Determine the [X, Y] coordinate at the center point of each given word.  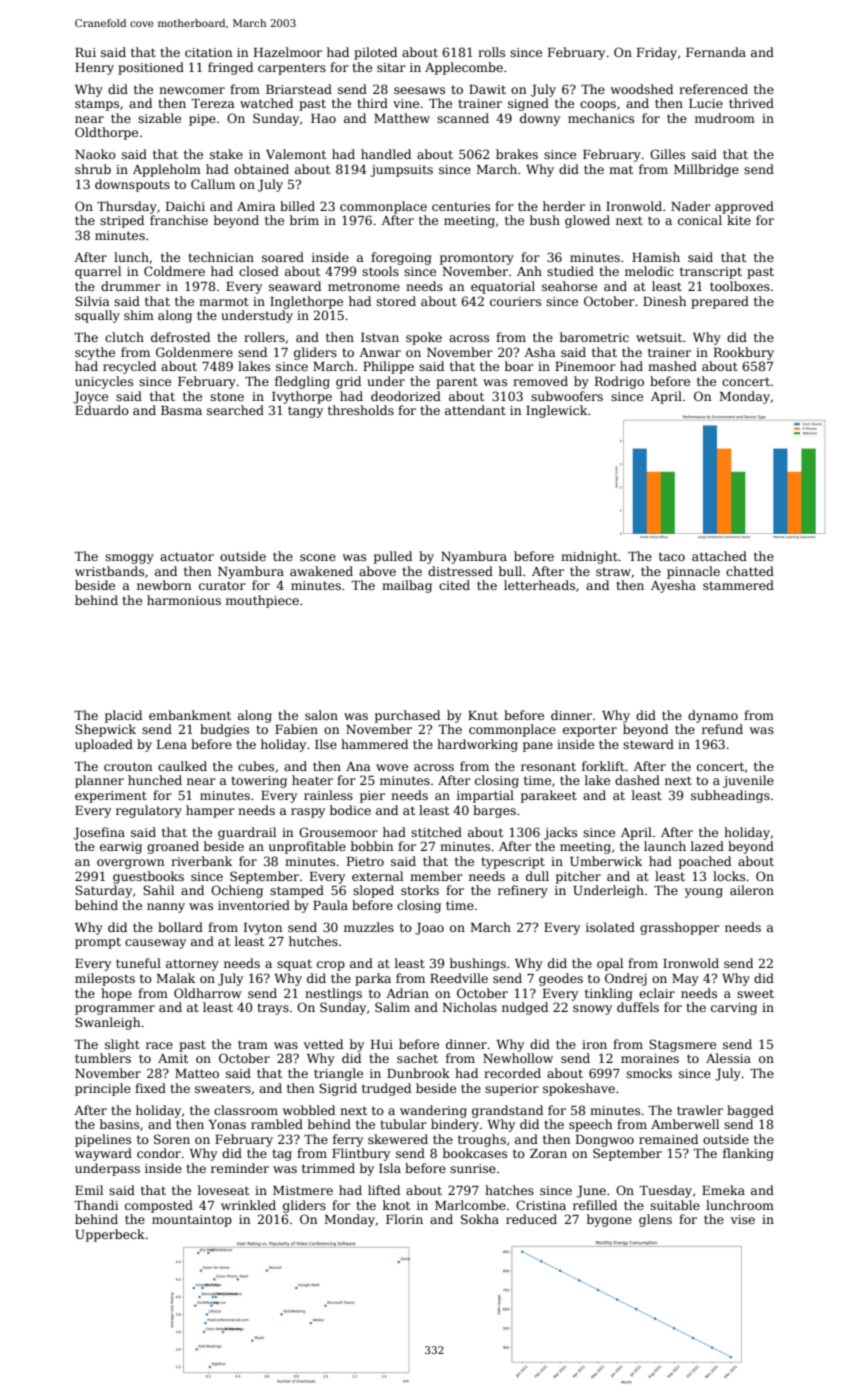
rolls [491, 52]
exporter [590, 731]
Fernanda [716, 52]
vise [743, 1219]
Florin [404, 1219]
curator [222, 585]
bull [510, 571]
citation [208, 52]
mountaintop [192, 1221]
